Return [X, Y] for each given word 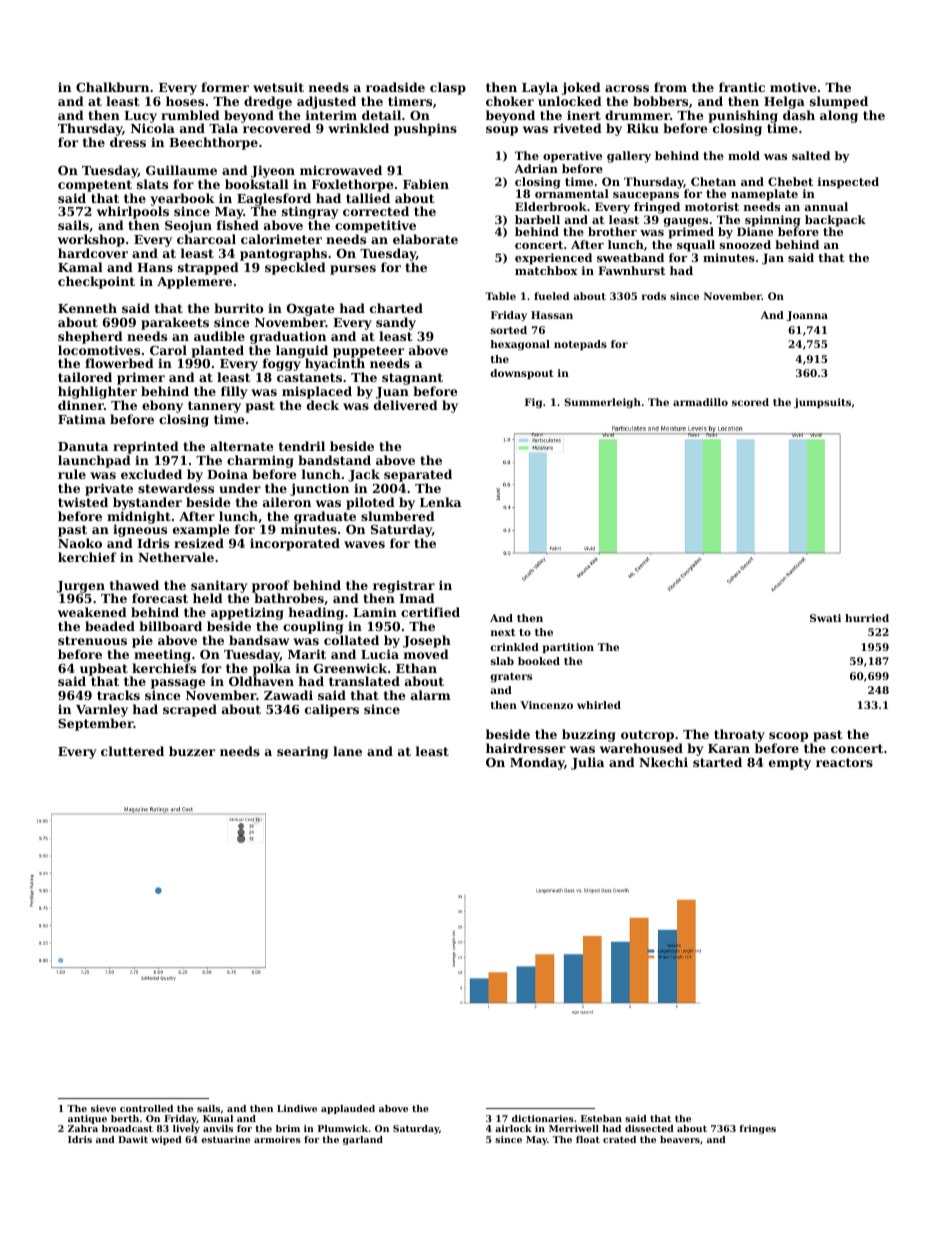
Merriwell [574, 1128]
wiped [166, 1140]
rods [654, 296]
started [717, 762]
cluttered [132, 751]
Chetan [713, 181]
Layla [540, 88]
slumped [839, 102]
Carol [168, 350]
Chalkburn [112, 87]
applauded [348, 1109]
